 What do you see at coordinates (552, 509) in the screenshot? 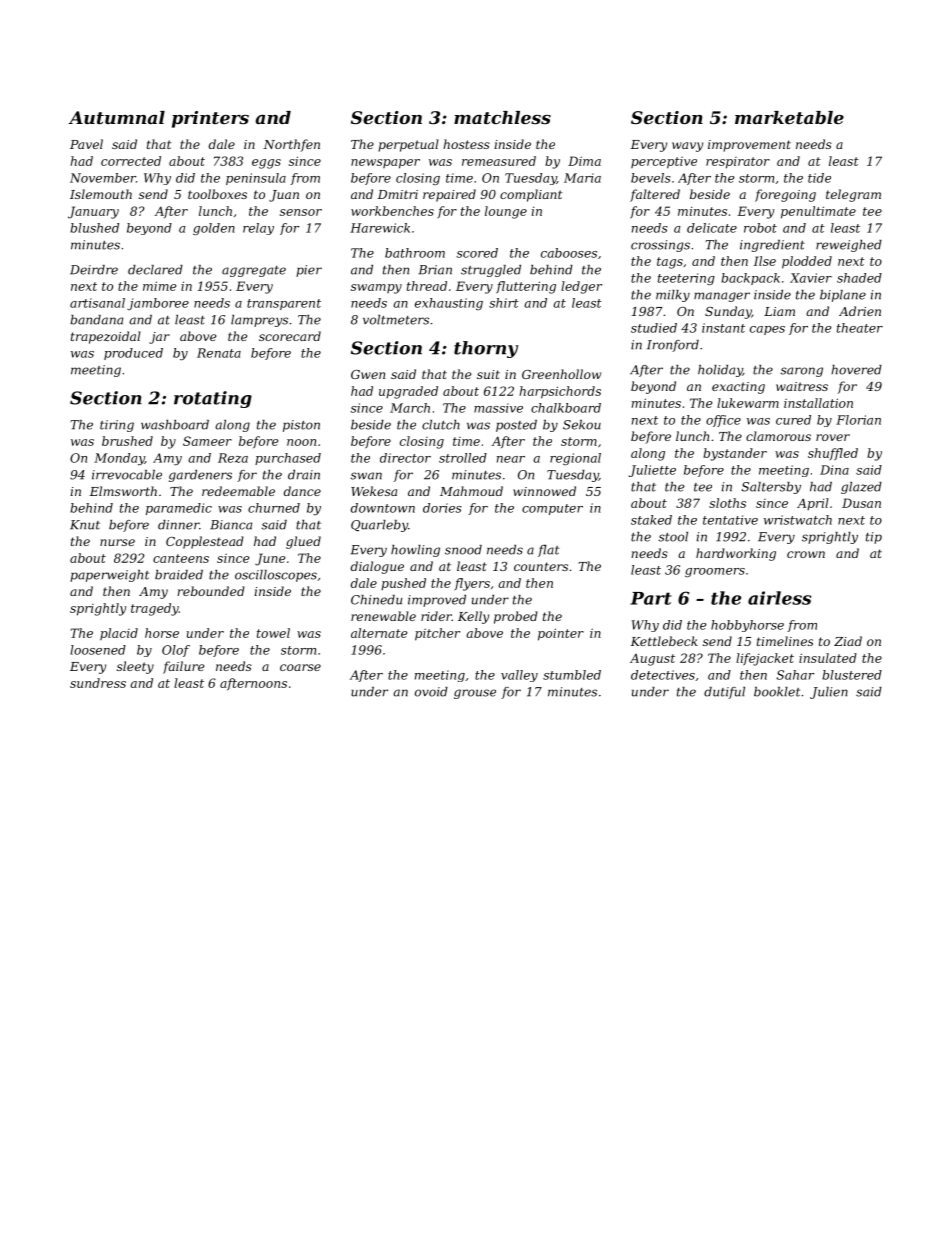
I see `computer` at bounding box center [552, 509].
